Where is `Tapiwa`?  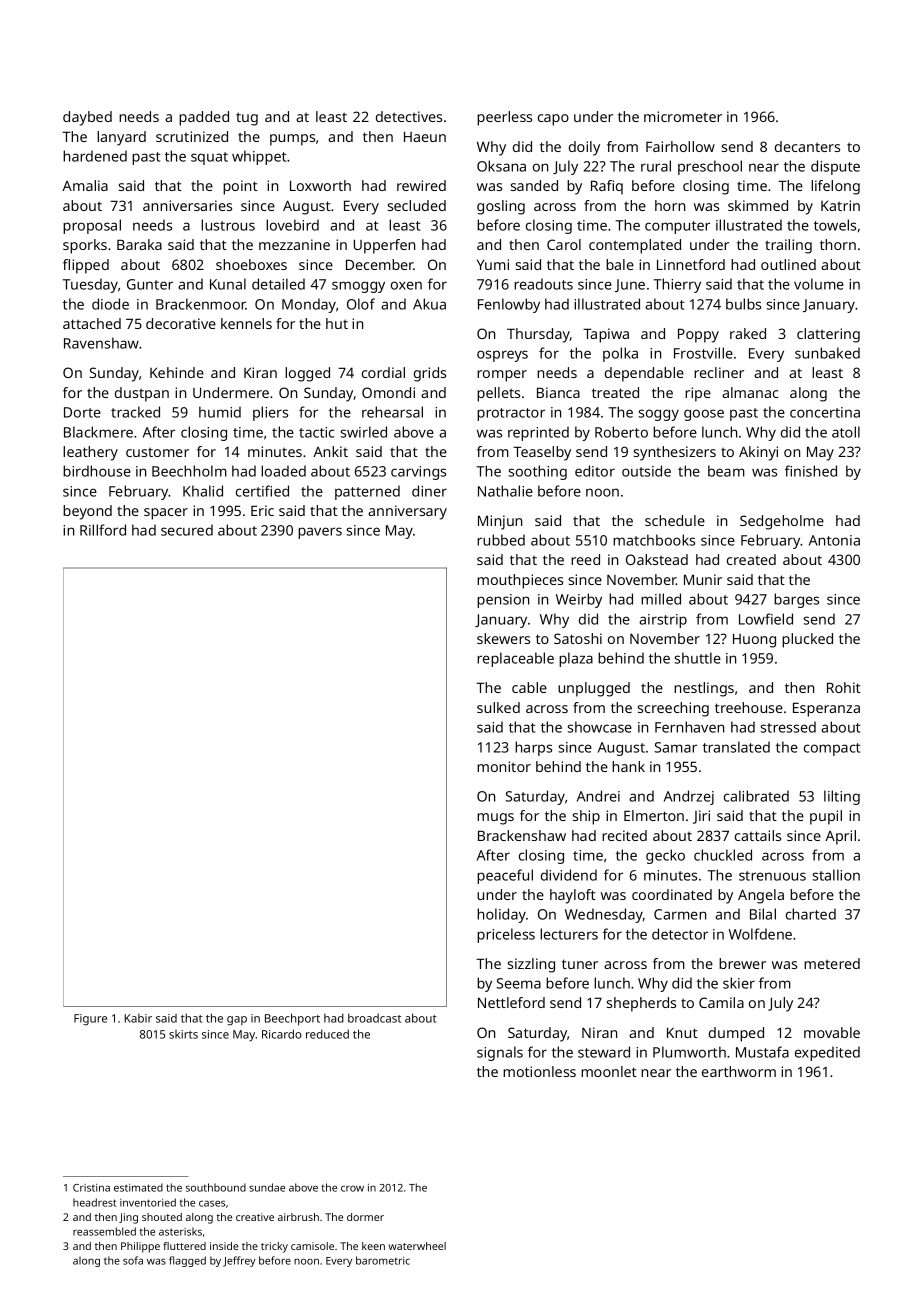
Tapiwa is located at coordinates (606, 335).
